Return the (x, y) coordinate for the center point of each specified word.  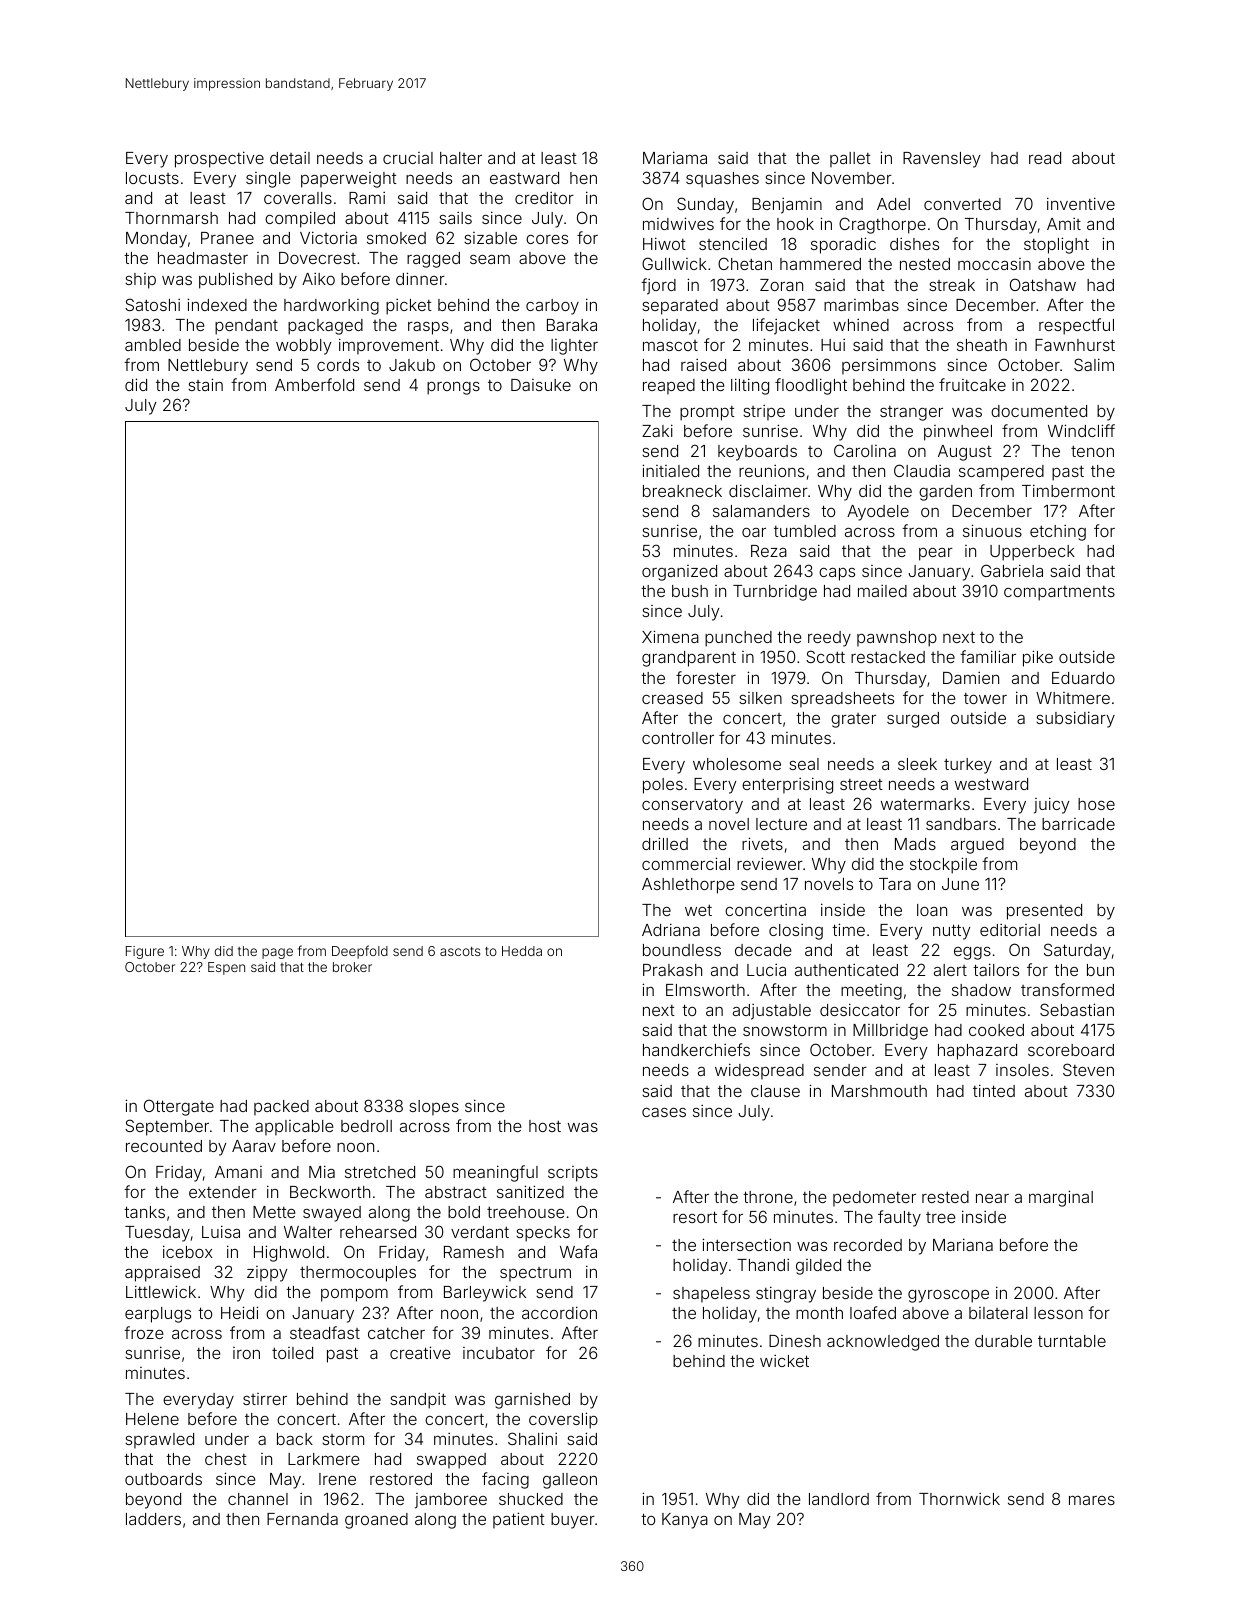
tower (985, 698)
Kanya (685, 1521)
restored (401, 1479)
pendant (246, 327)
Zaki (657, 430)
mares (1092, 1500)
